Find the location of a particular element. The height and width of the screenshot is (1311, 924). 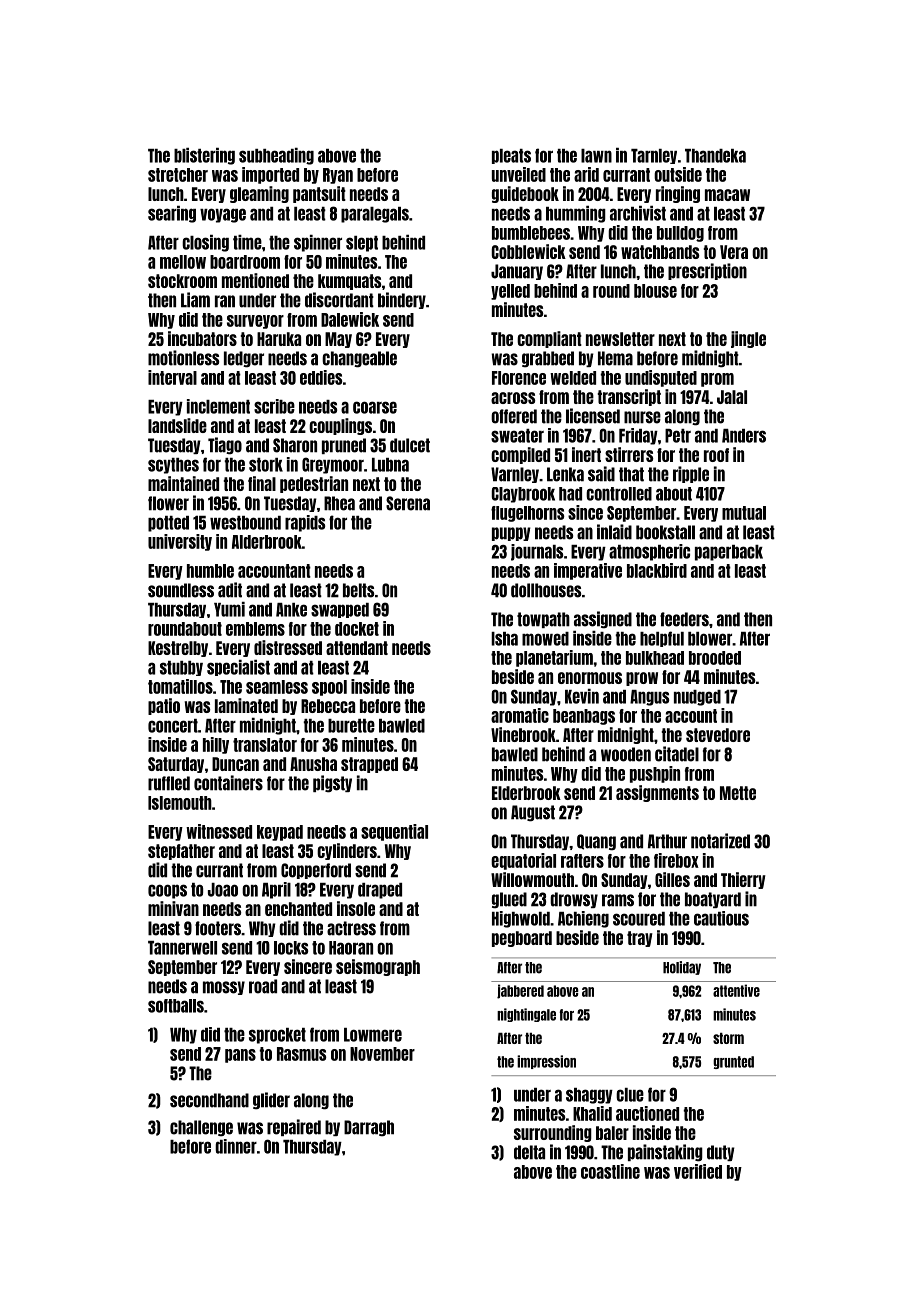

stockroom is located at coordinates (182, 281).
